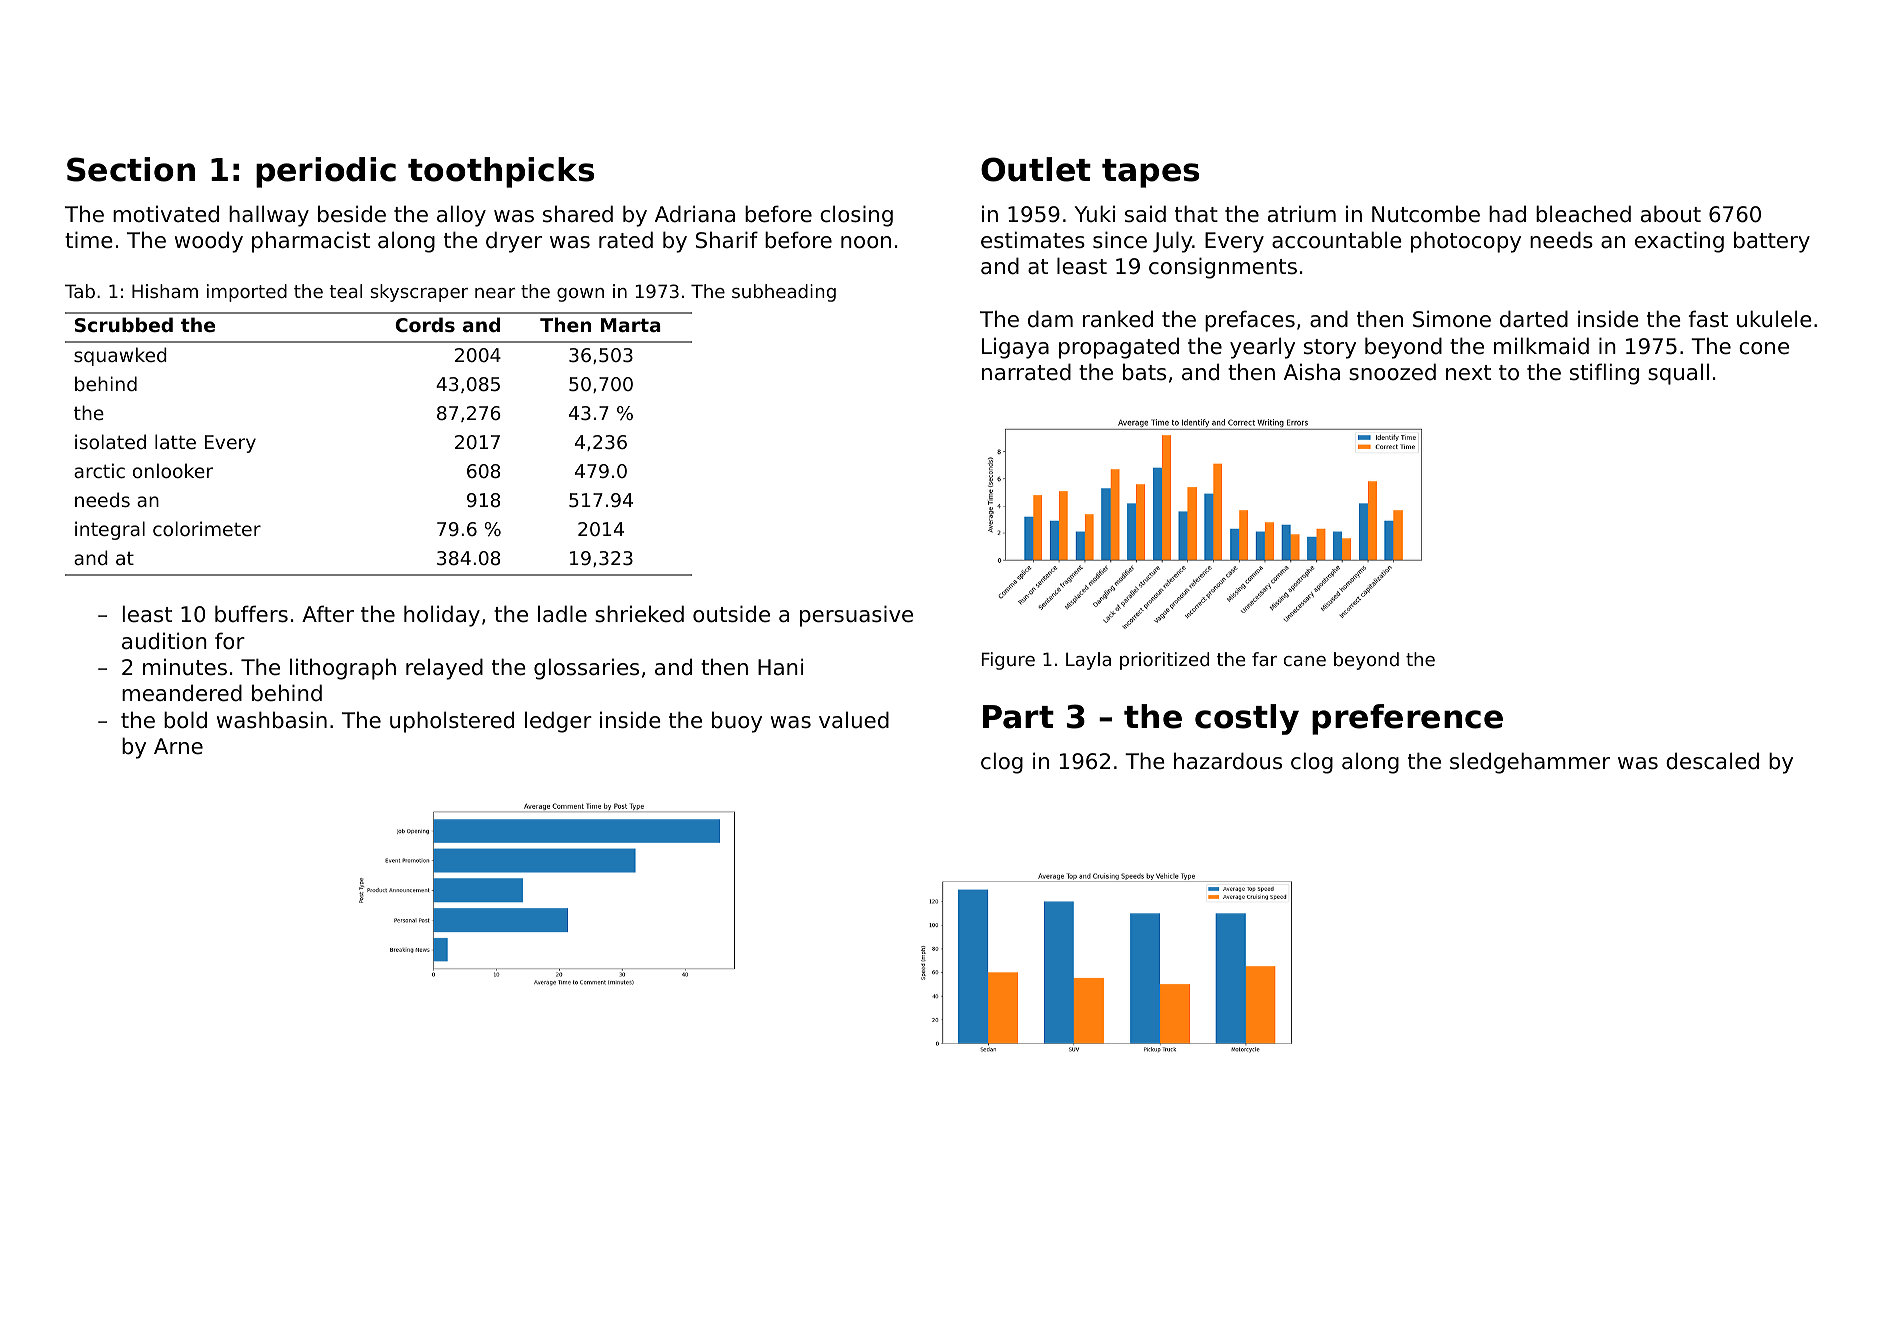 This image has width=1899, height=1343. Describe the element at coordinates (1247, 719) in the image. I see `costly` at that location.
